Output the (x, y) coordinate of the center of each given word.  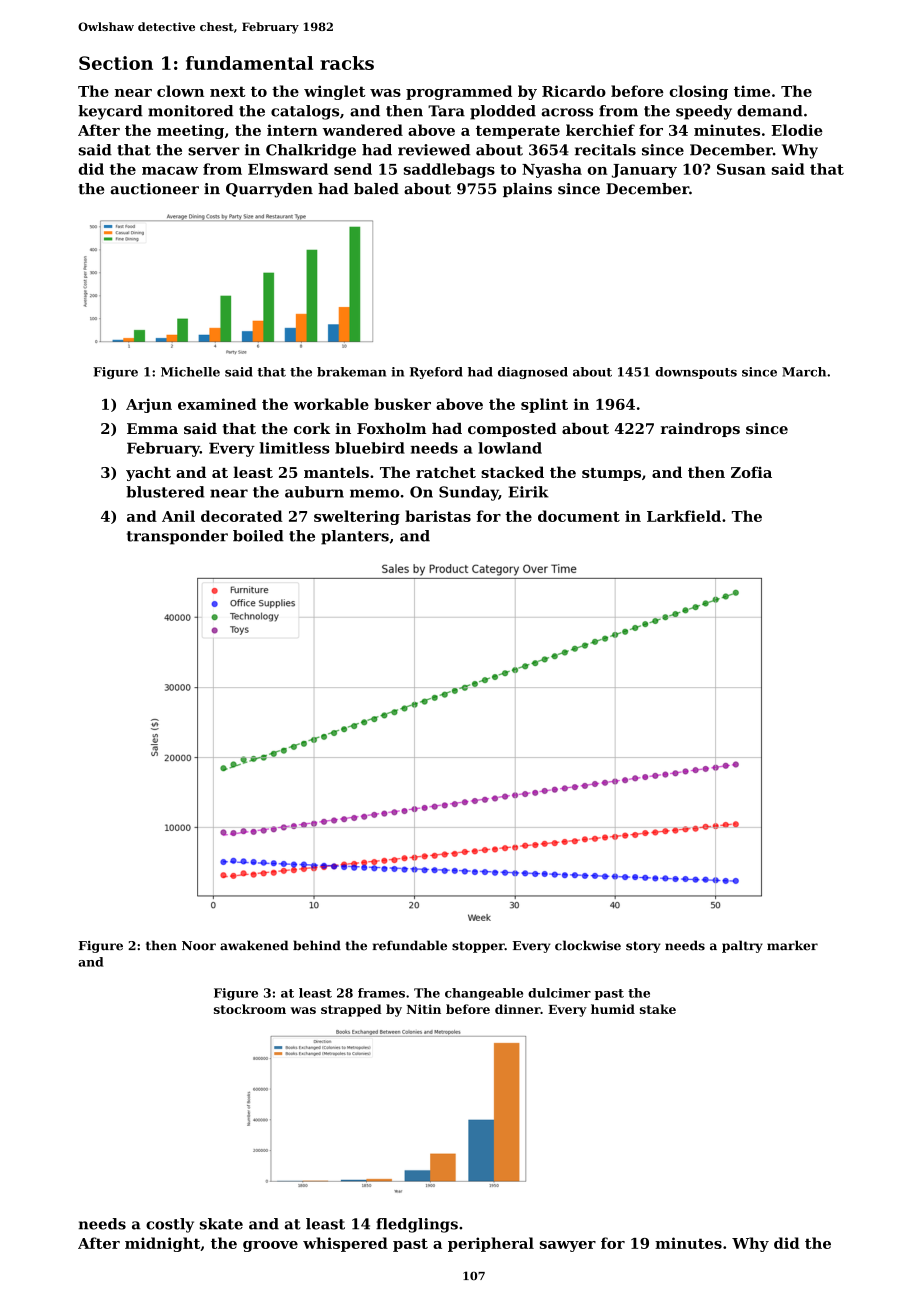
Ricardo (574, 91)
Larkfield (684, 516)
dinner (517, 1009)
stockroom (250, 1009)
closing (699, 92)
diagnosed (533, 373)
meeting (190, 131)
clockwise (588, 945)
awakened (254, 945)
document (579, 516)
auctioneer (155, 189)
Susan (741, 169)
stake (658, 1009)
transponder (177, 537)
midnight (162, 1244)
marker (792, 945)
